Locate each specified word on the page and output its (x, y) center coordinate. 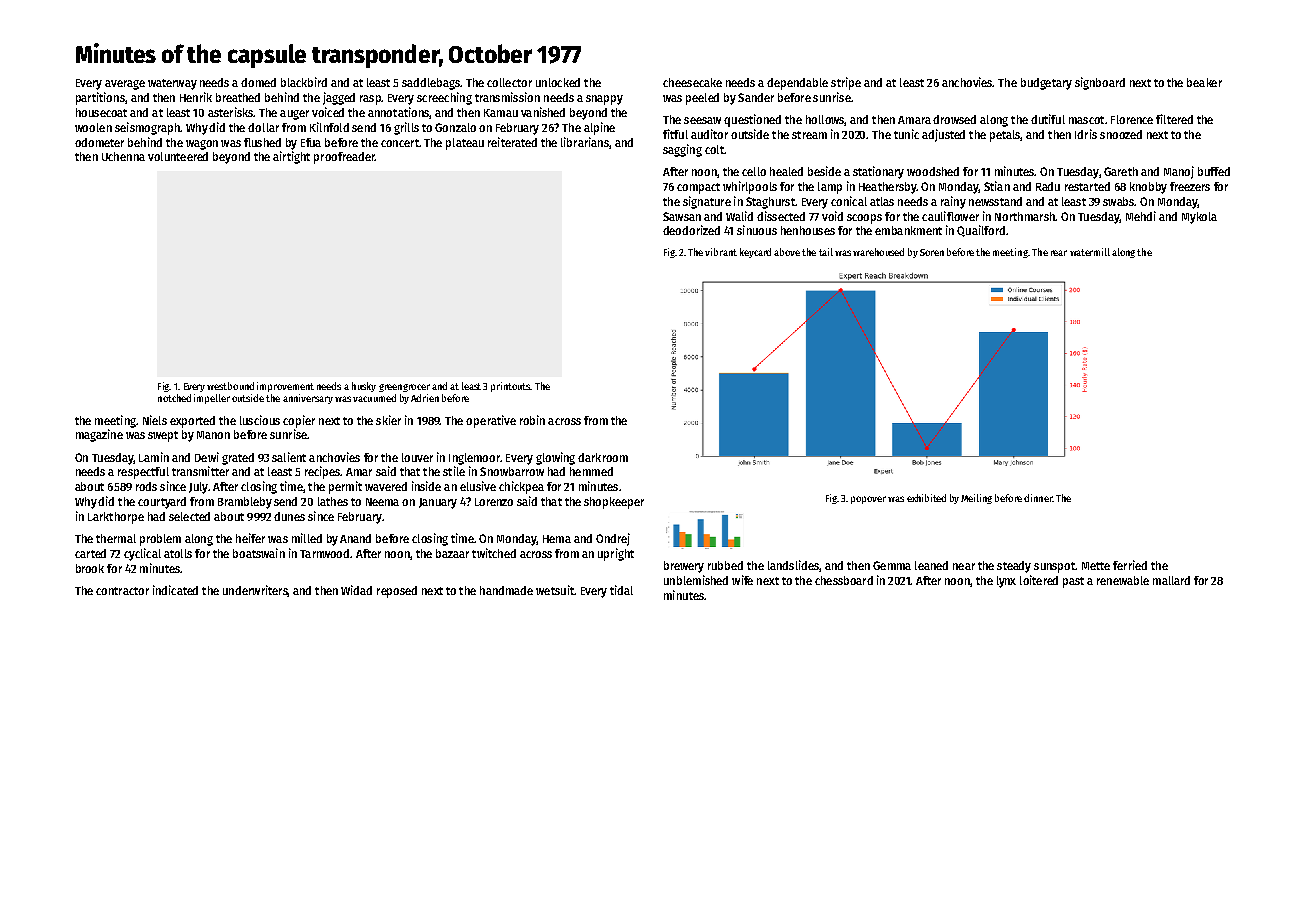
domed (258, 82)
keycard (755, 253)
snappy (604, 100)
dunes (289, 516)
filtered (1174, 119)
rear (1059, 253)
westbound (230, 386)
